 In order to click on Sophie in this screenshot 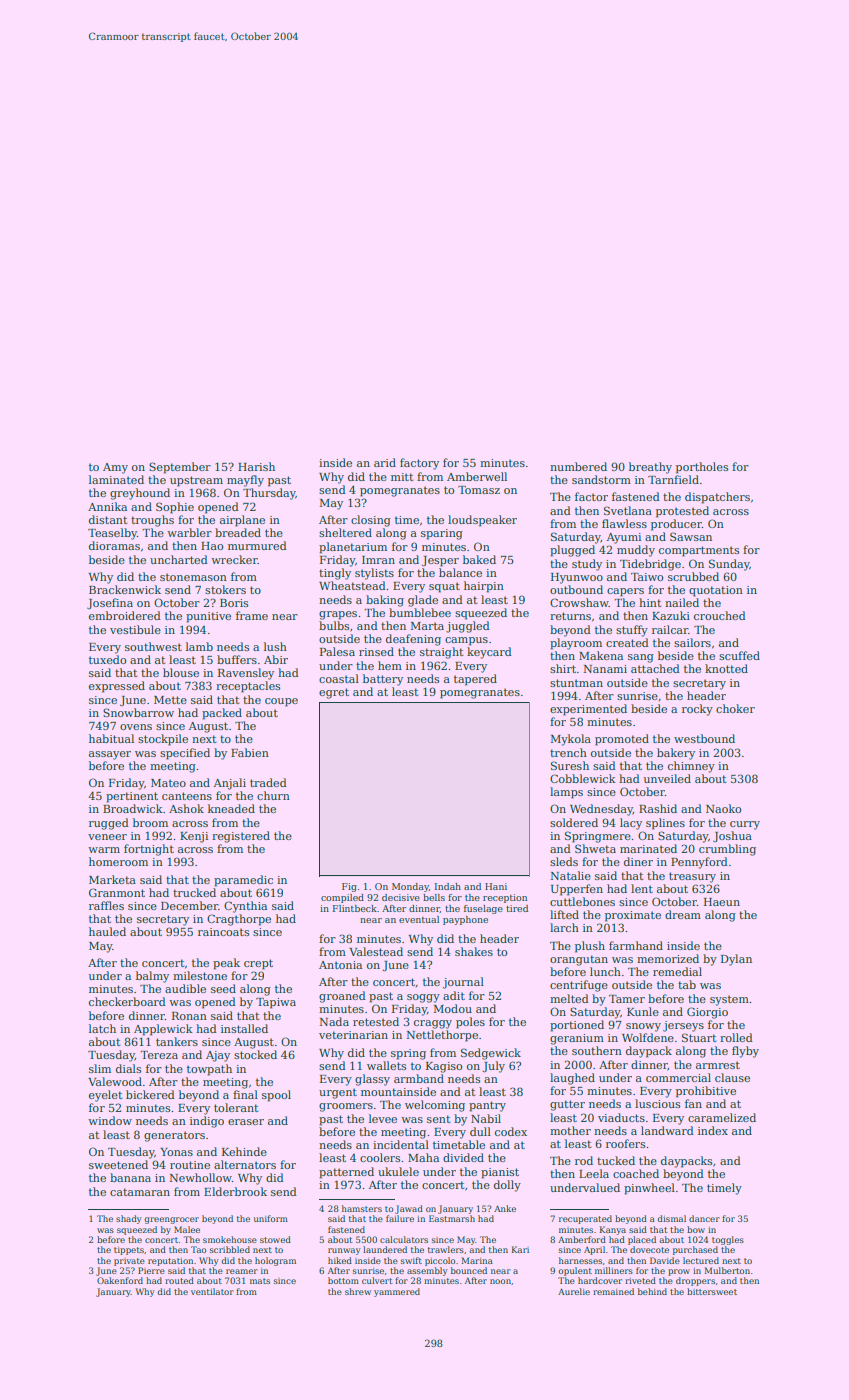, I will do `click(175, 508)`.
